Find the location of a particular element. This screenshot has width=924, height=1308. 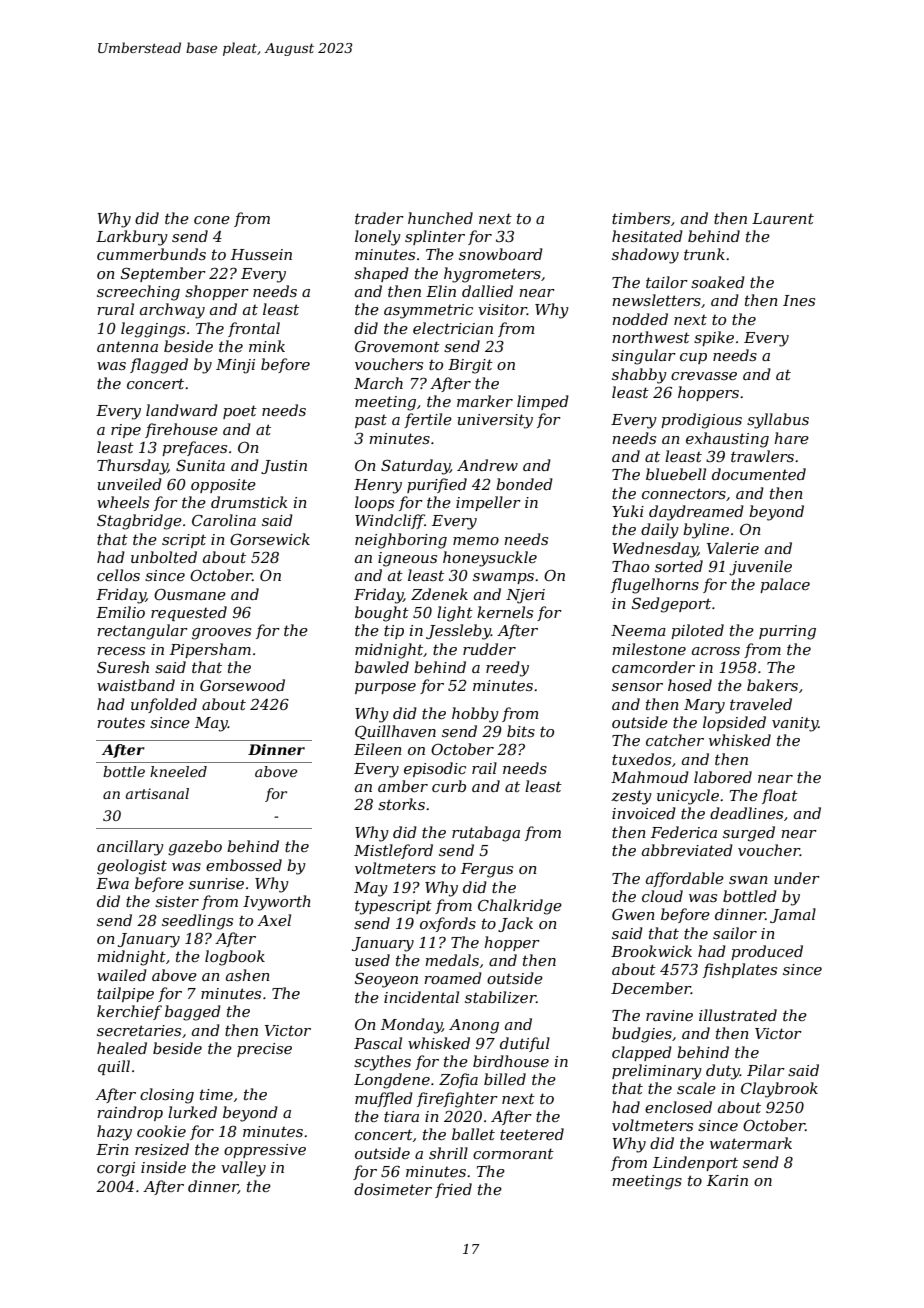

Mistleford is located at coordinates (393, 851).
